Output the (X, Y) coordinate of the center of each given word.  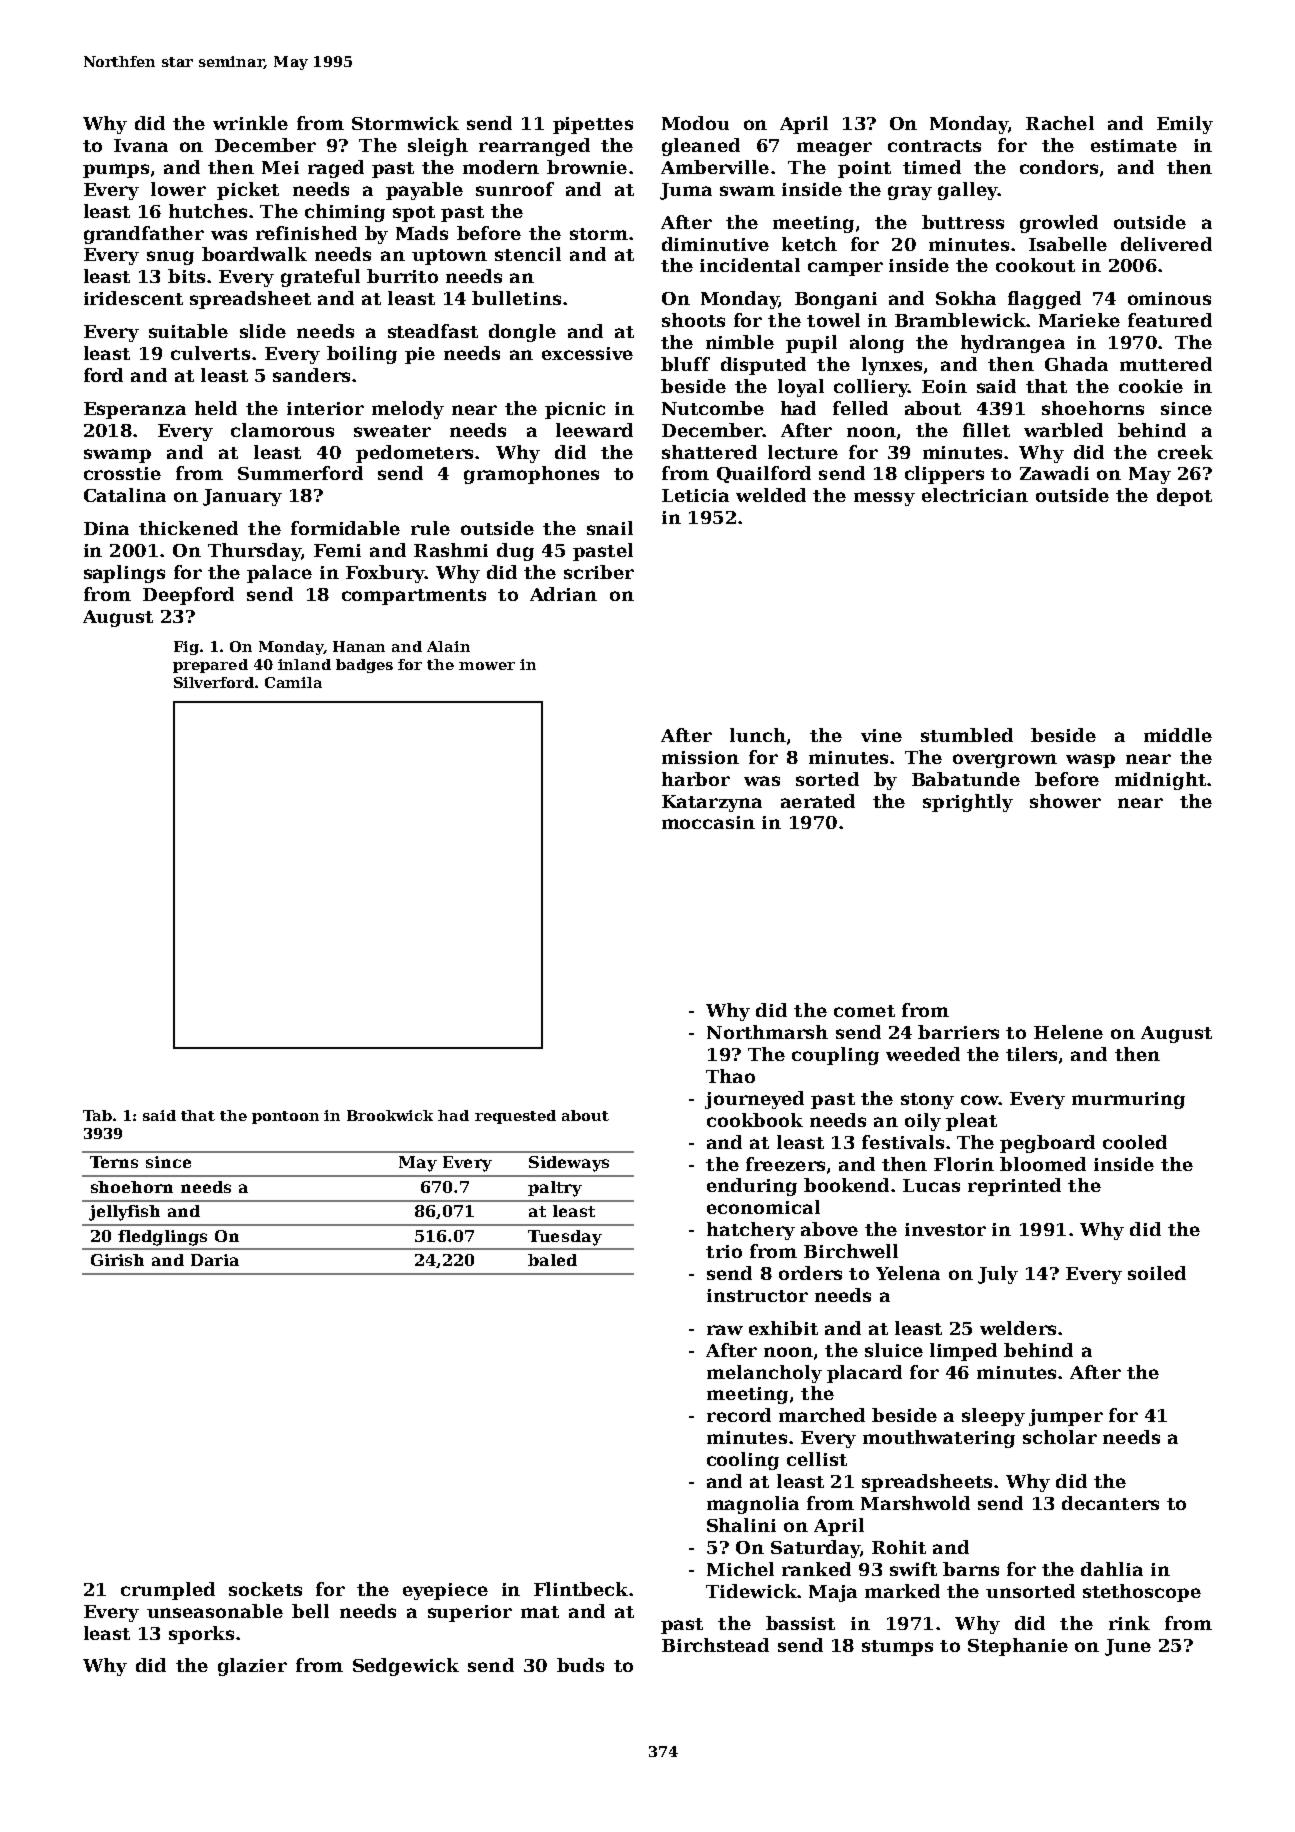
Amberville (715, 167)
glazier (252, 1667)
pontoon (285, 1117)
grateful (320, 278)
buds (580, 1665)
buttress (963, 222)
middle (1178, 735)
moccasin (708, 822)
